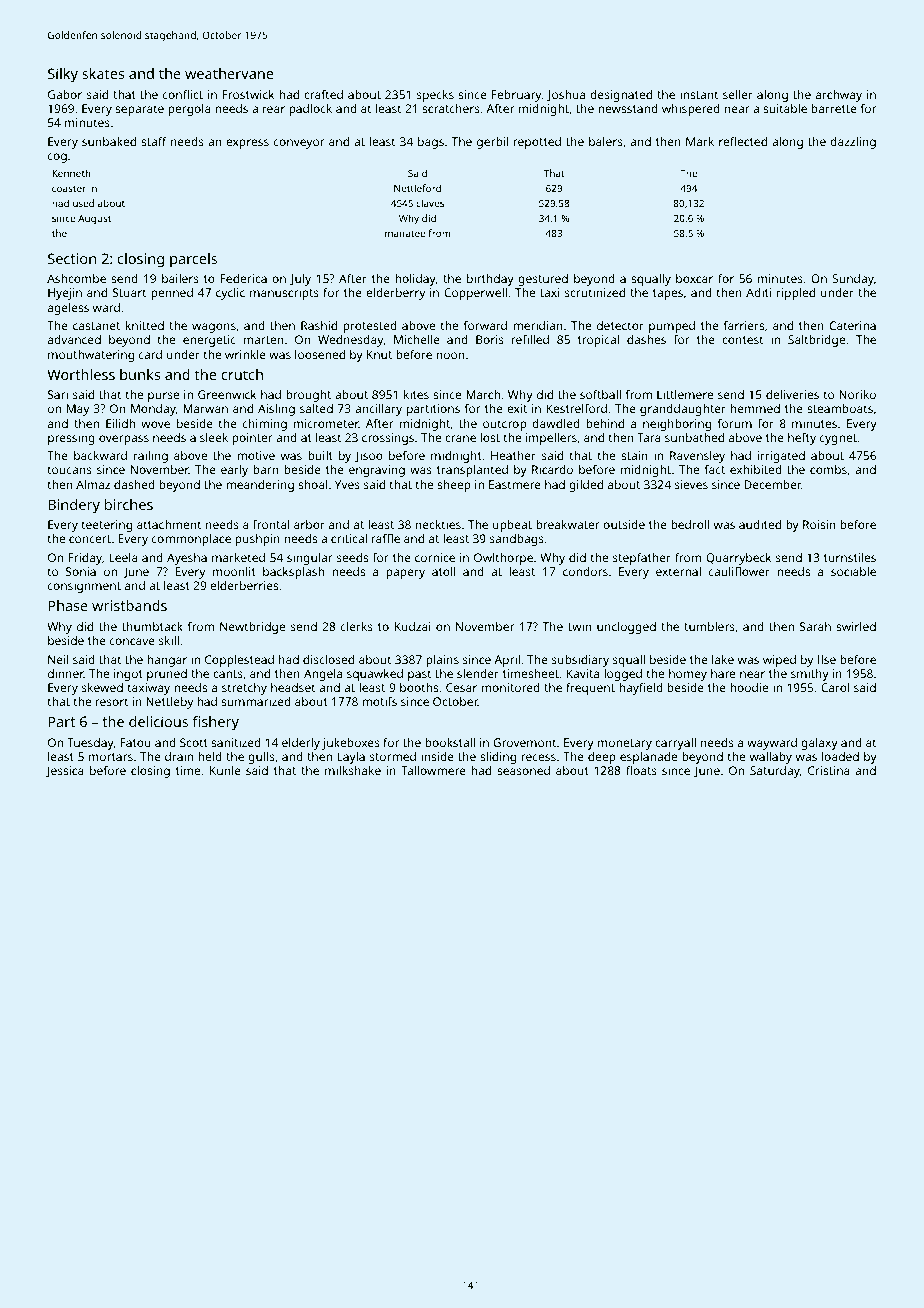 Image resolution: width=924 pixels, height=1308 pixels. I want to click on parcels, so click(193, 260).
